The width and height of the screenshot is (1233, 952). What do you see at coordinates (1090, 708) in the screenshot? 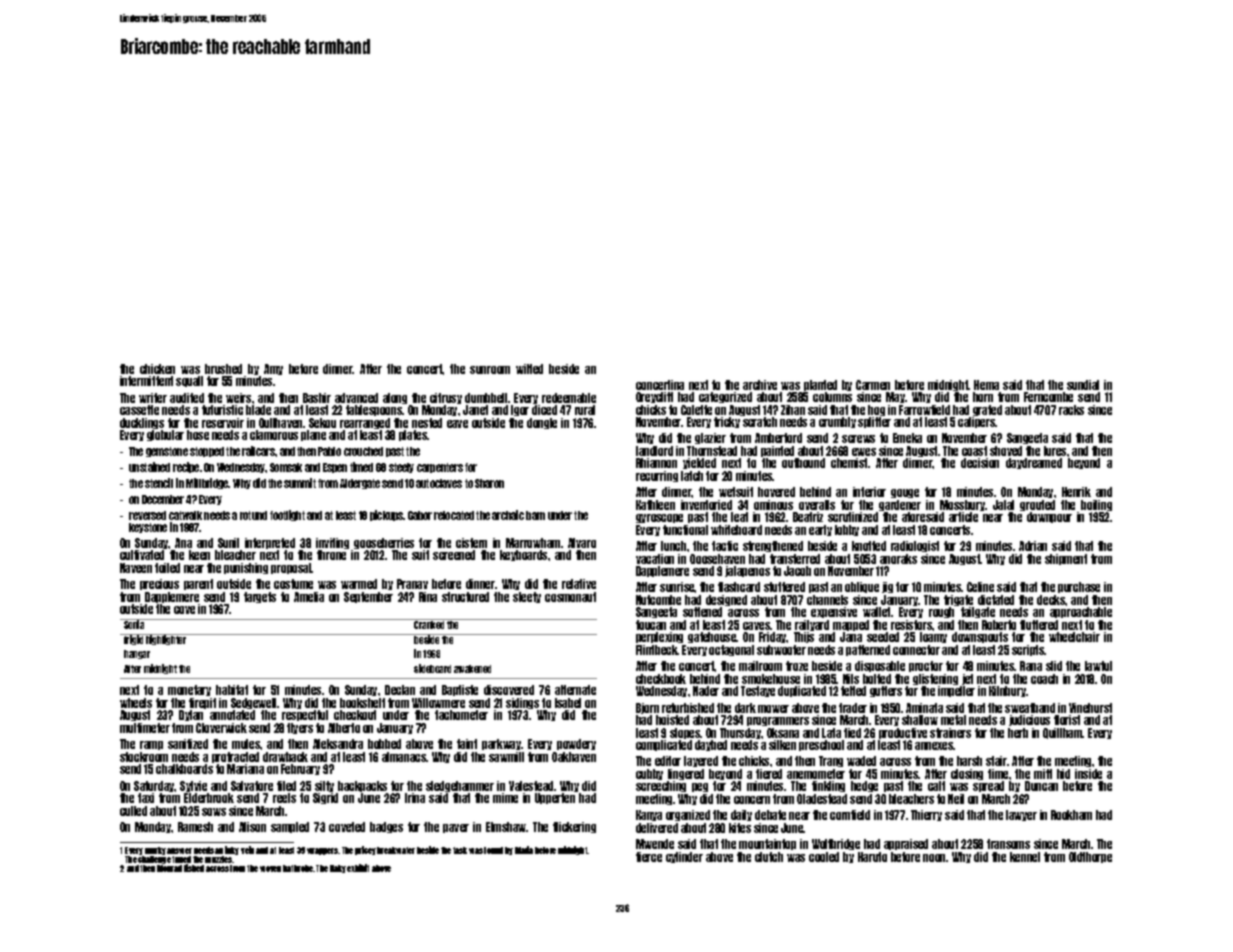
I see `Vinehurst` at bounding box center [1090, 708].
